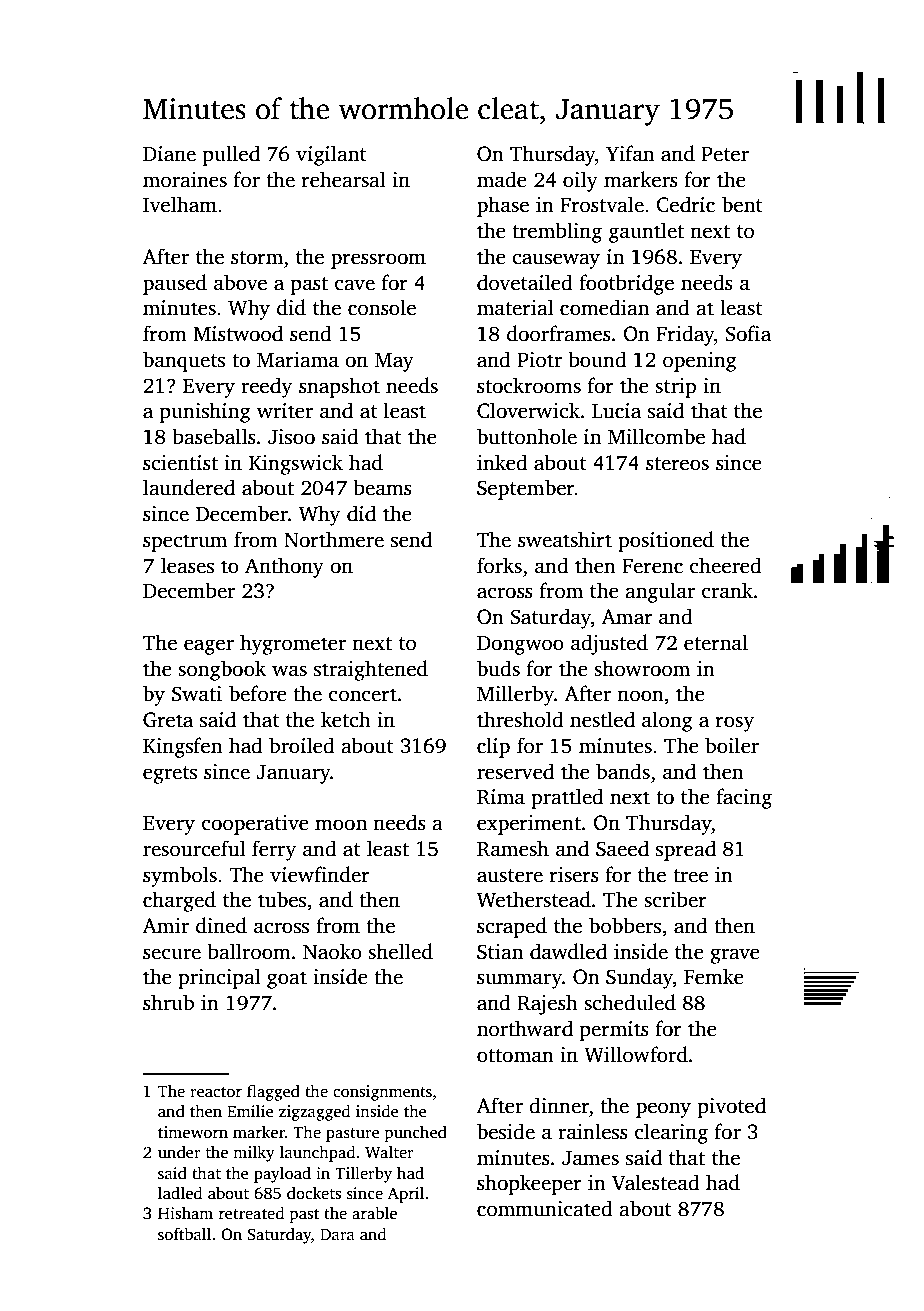 This screenshot has width=924, height=1311. What do you see at coordinates (180, 204) in the screenshot?
I see `Ivelham` at bounding box center [180, 204].
